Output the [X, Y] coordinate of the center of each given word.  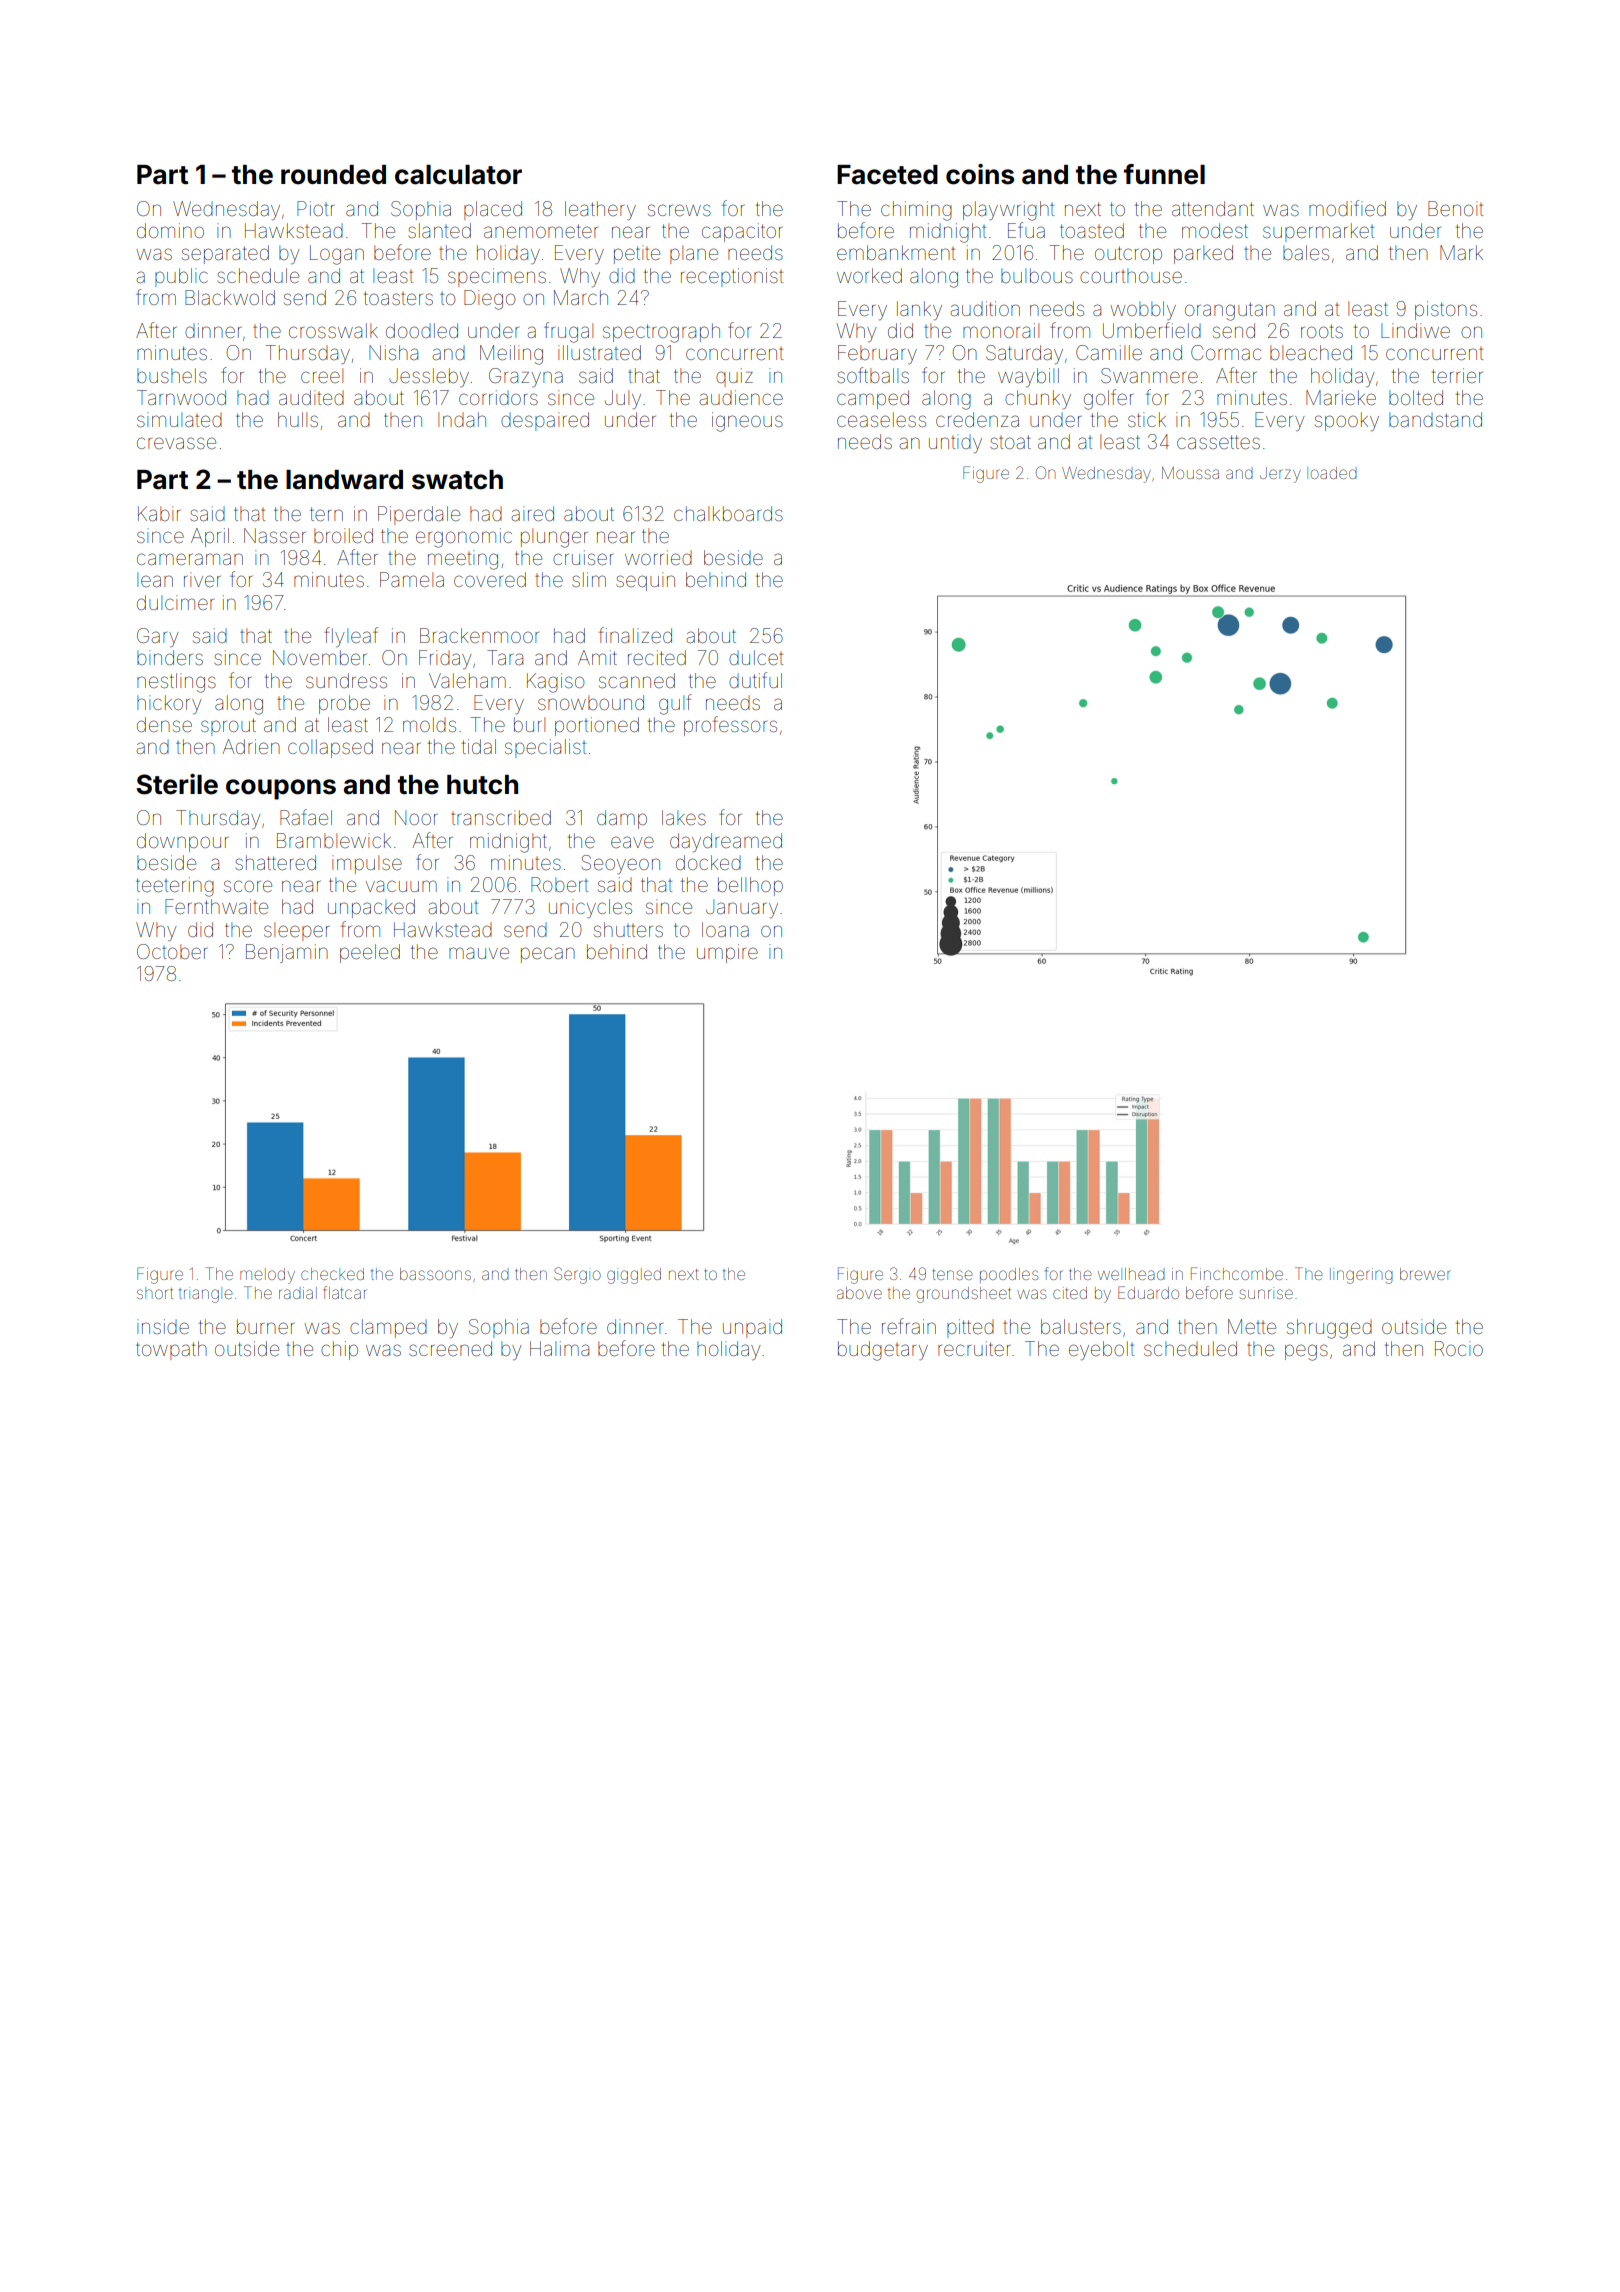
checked [332, 1274]
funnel [1164, 174]
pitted [970, 1328]
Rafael [306, 817]
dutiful [755, 680]
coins [980, 174]
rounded [333, 175]
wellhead [1131, 1274]
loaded [1332, 473]
